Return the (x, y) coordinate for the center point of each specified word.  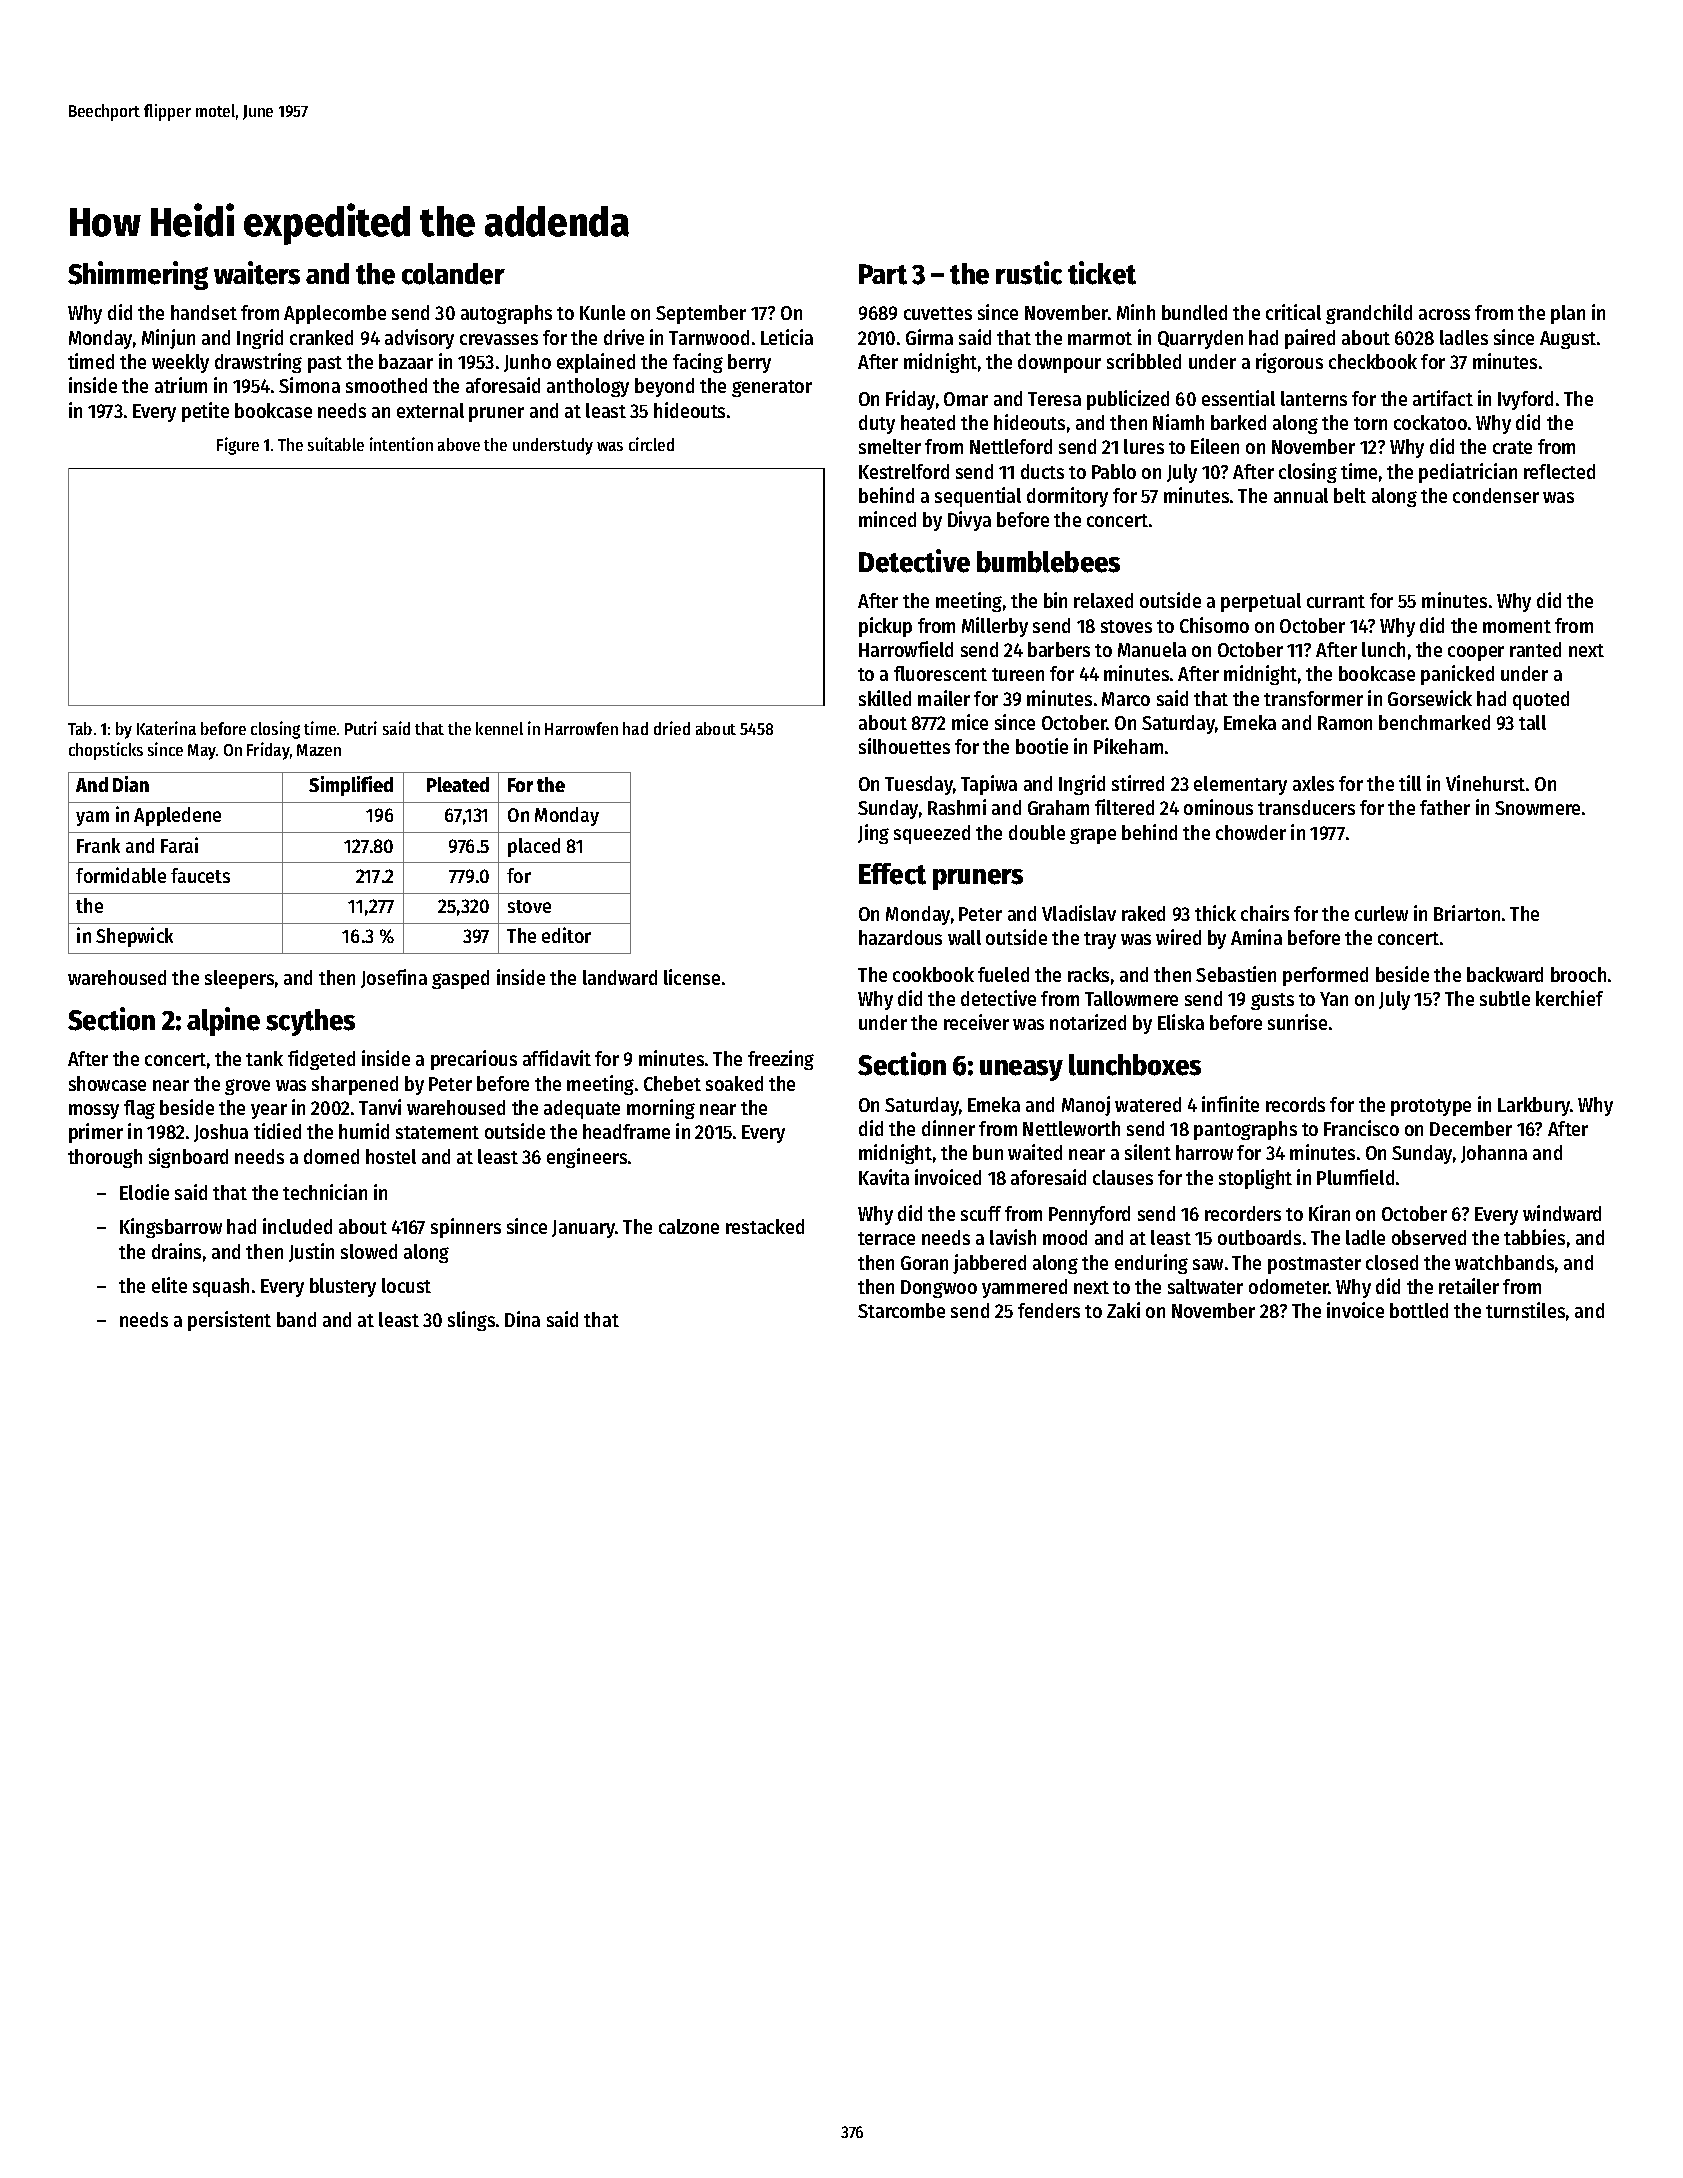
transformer (1313, 698)
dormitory (1067, 497)
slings (471, 1321)
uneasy (1021, 1070)
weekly (180, 363)
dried (672, 728)
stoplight (1255, 1179)
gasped (460, 979)
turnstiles (1525, 1310)
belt (1350, 495)
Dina (522, 1319)
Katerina (166, 728)
